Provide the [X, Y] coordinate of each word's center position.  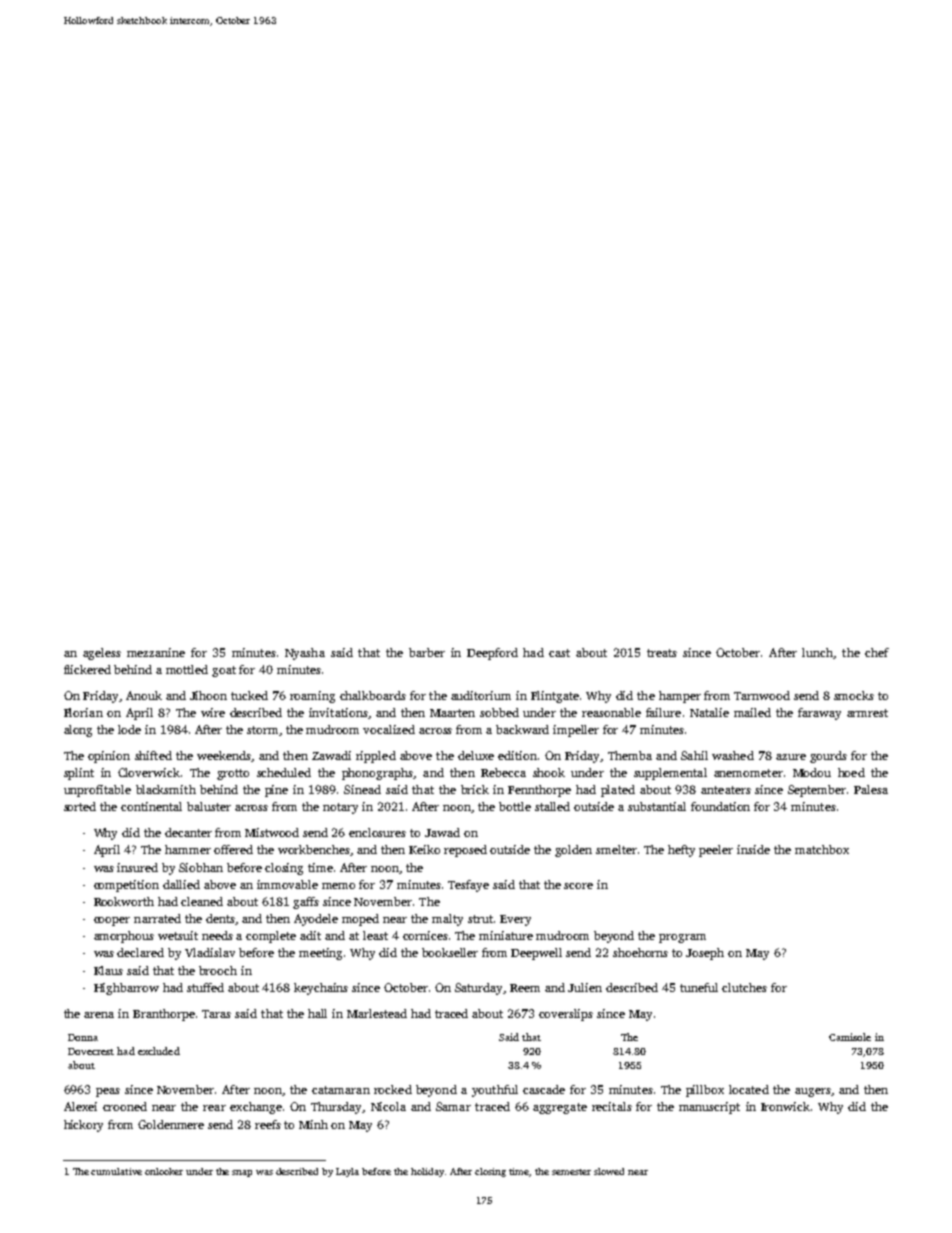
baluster [209, 806]
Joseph [705, 954]
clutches [744, 987]
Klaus [108, 970]
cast [559, 653]
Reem [525, 988]
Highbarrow [126, 989]
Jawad [442, 832]
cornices [425, 935]
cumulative [116, 1171]
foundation [720, 806]
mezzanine [156, 652]
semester [571, 1172]
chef [877, 652]
